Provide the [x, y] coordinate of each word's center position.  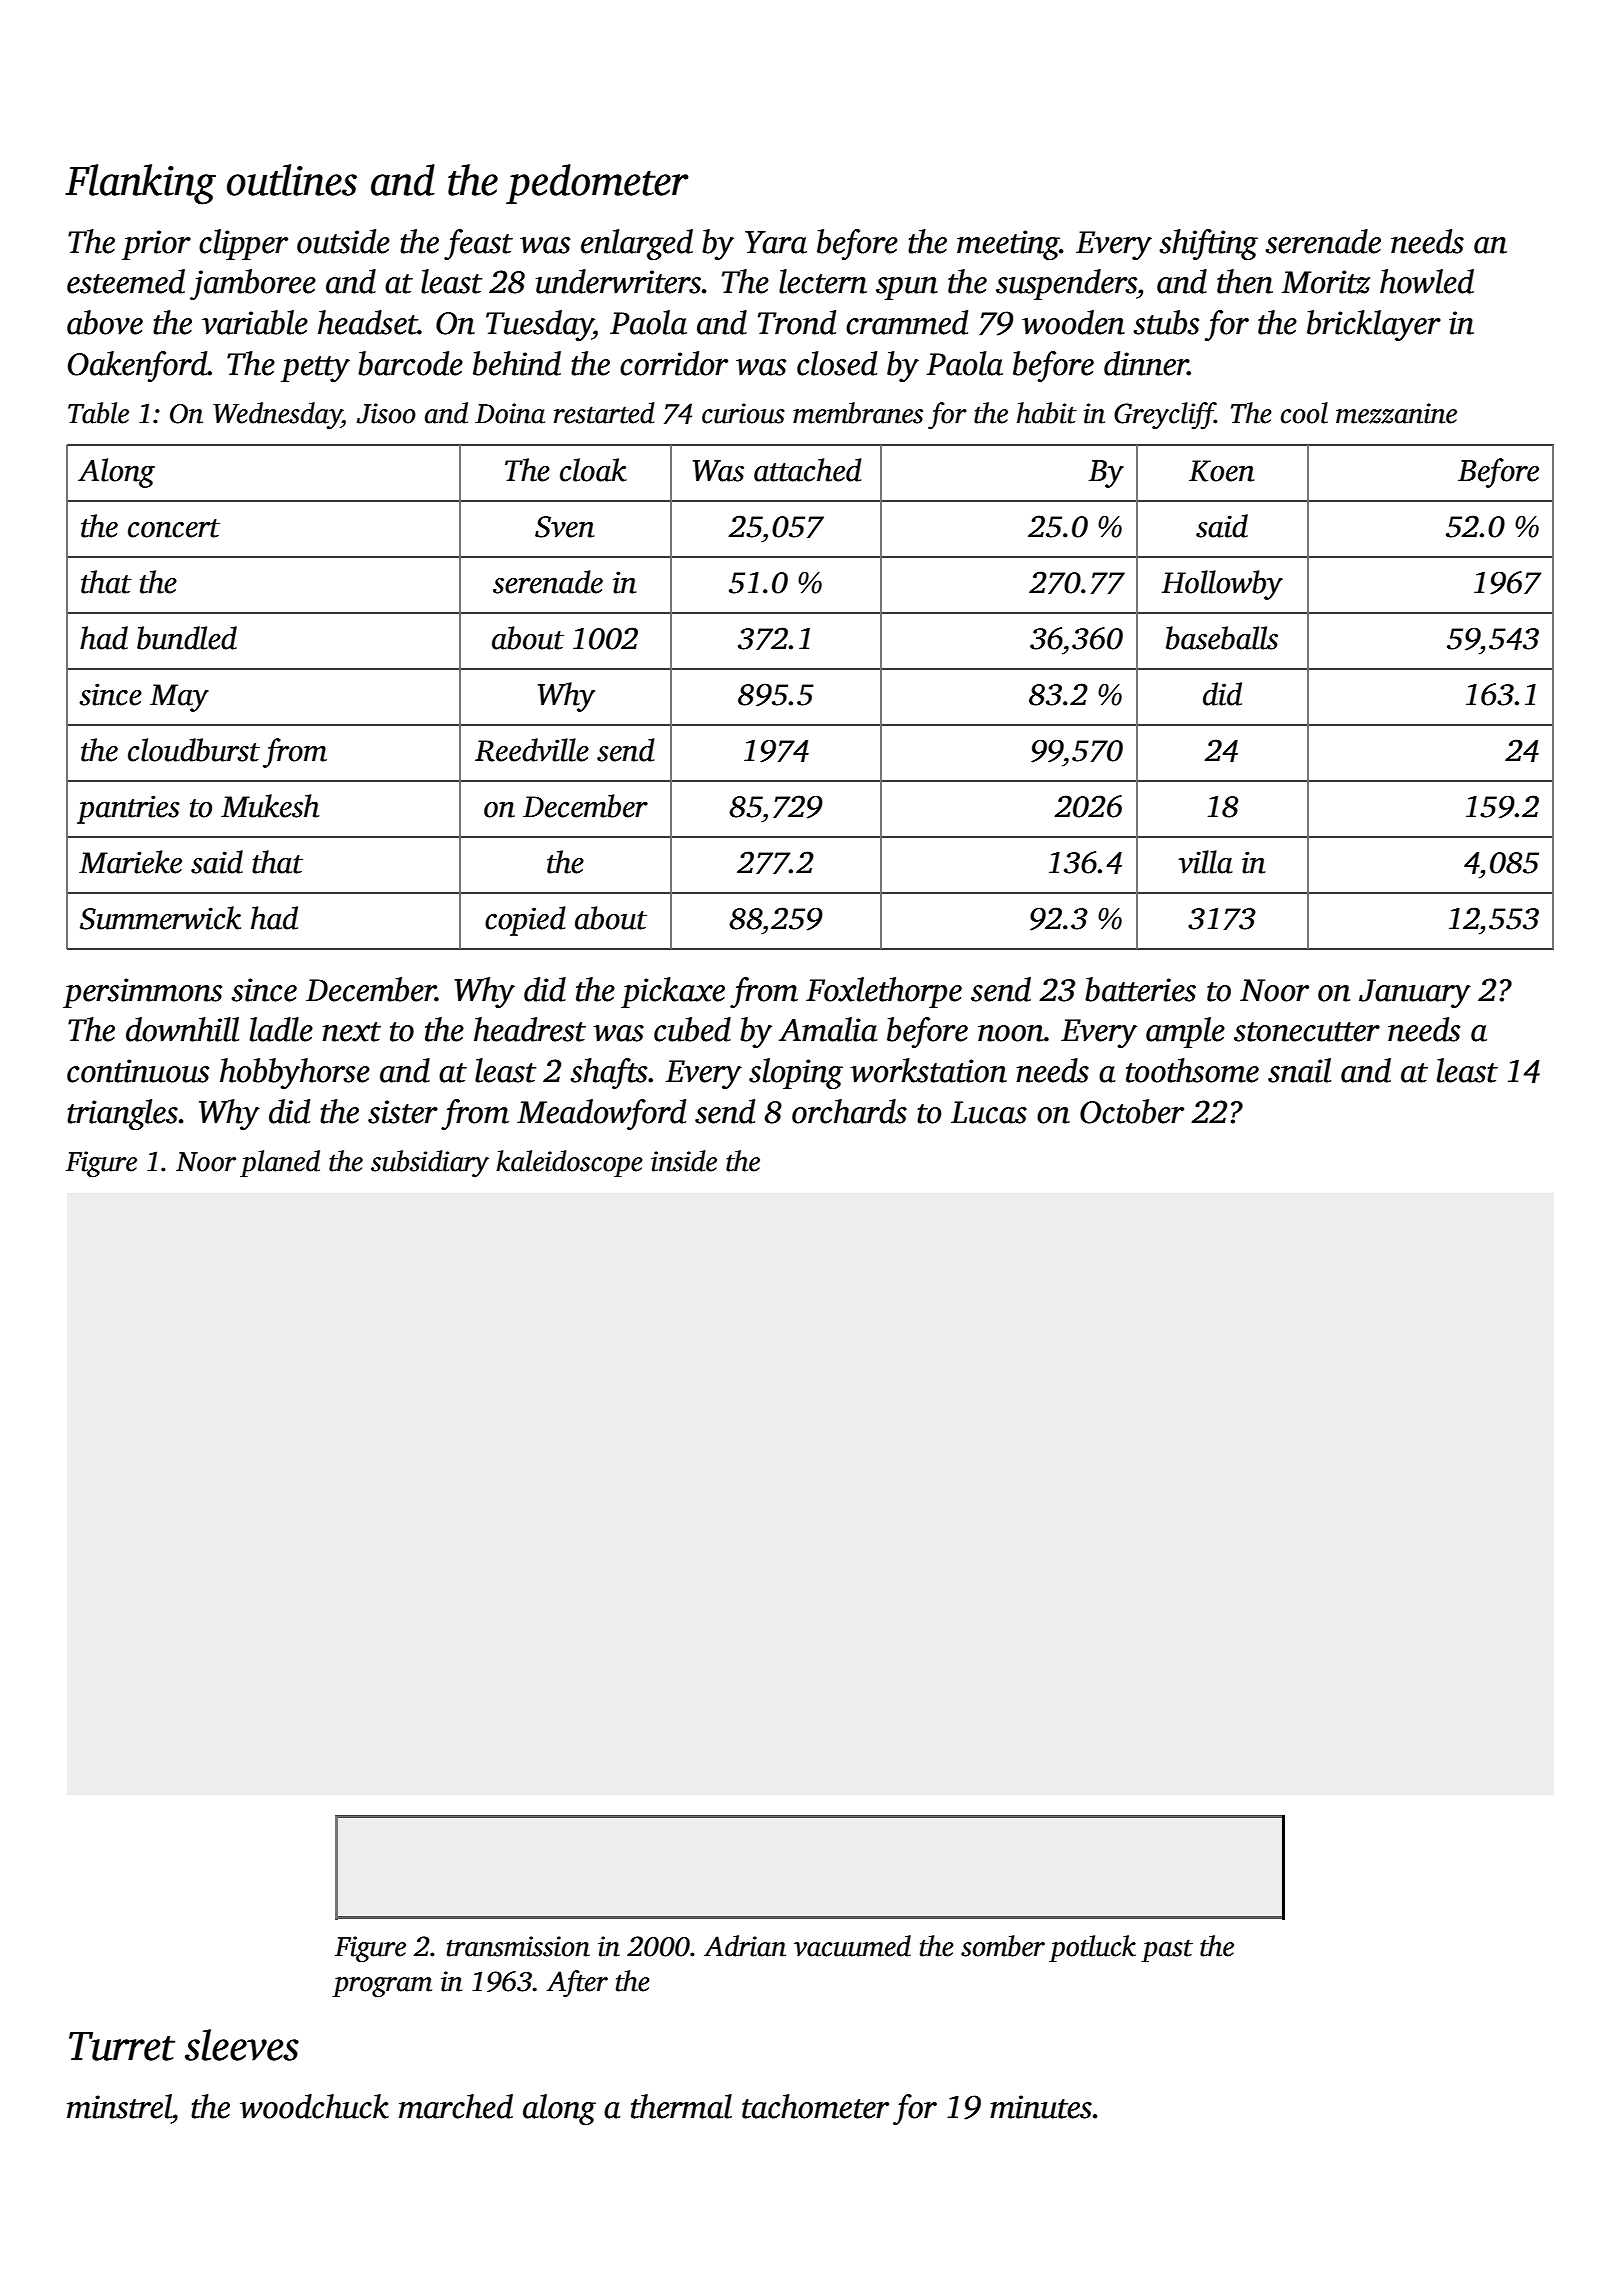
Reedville [532, 750]
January [1415, 993]
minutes [1041, 2107]
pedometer [597, 184]
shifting [1208, 245]
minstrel [119, 2106]
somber [1003, 1946]
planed [280, 1163]
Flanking [140, 184]
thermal [681, 2106]
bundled [187, 638]
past [1167, 1950]
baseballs [1222, 638]
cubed [692, 1029]
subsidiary [430, 1164]
